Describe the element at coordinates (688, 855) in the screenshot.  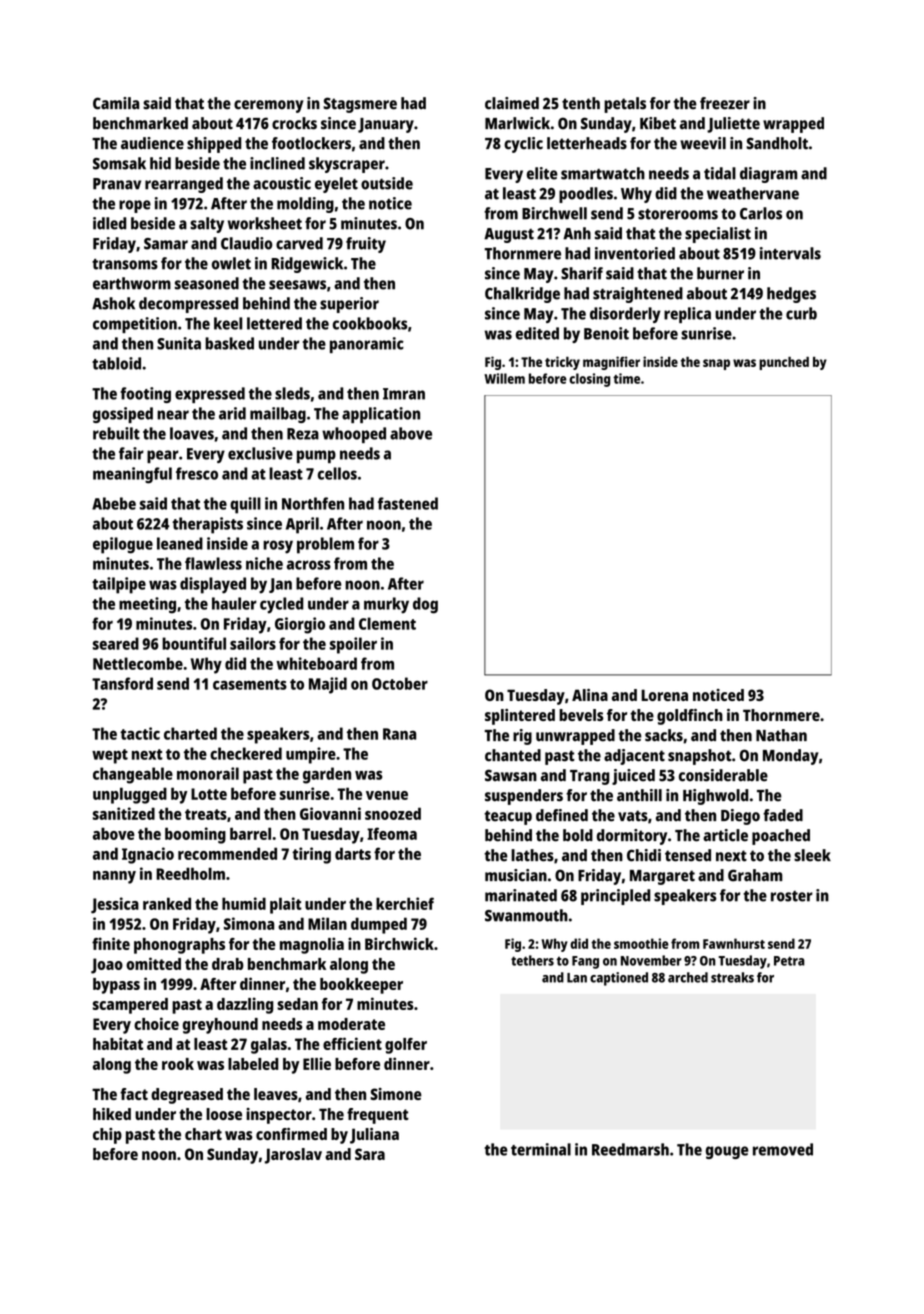
I see `tensed` at that location.
